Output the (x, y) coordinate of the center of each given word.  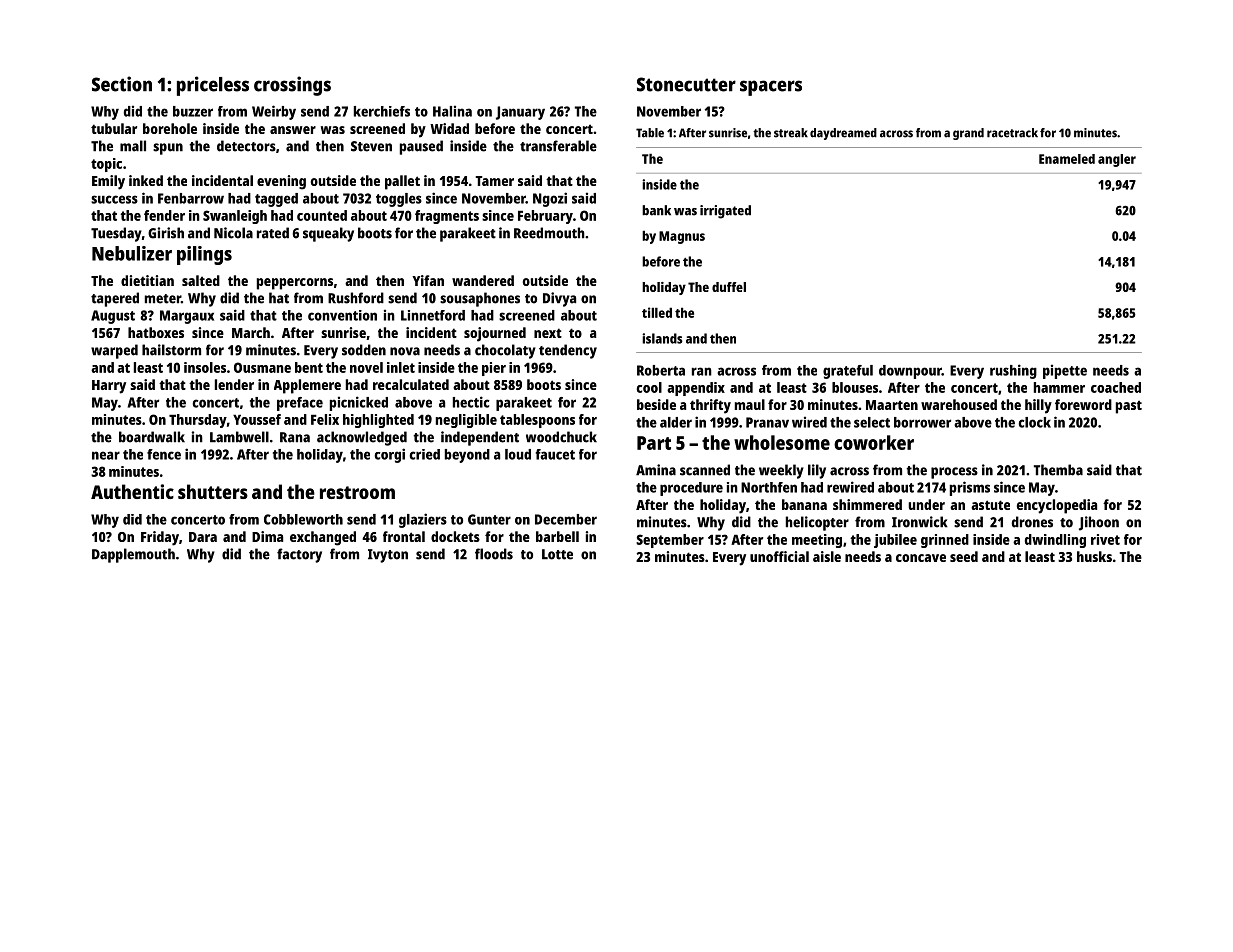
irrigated (725, 212)
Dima (267, 536)
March (251, 332)
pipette (1065, 371)
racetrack (1012, 133)
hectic (471, 402)
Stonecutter (686, 84)
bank (656, 210)
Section (122, 84)
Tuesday (116, 234)
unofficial (779, 556)
